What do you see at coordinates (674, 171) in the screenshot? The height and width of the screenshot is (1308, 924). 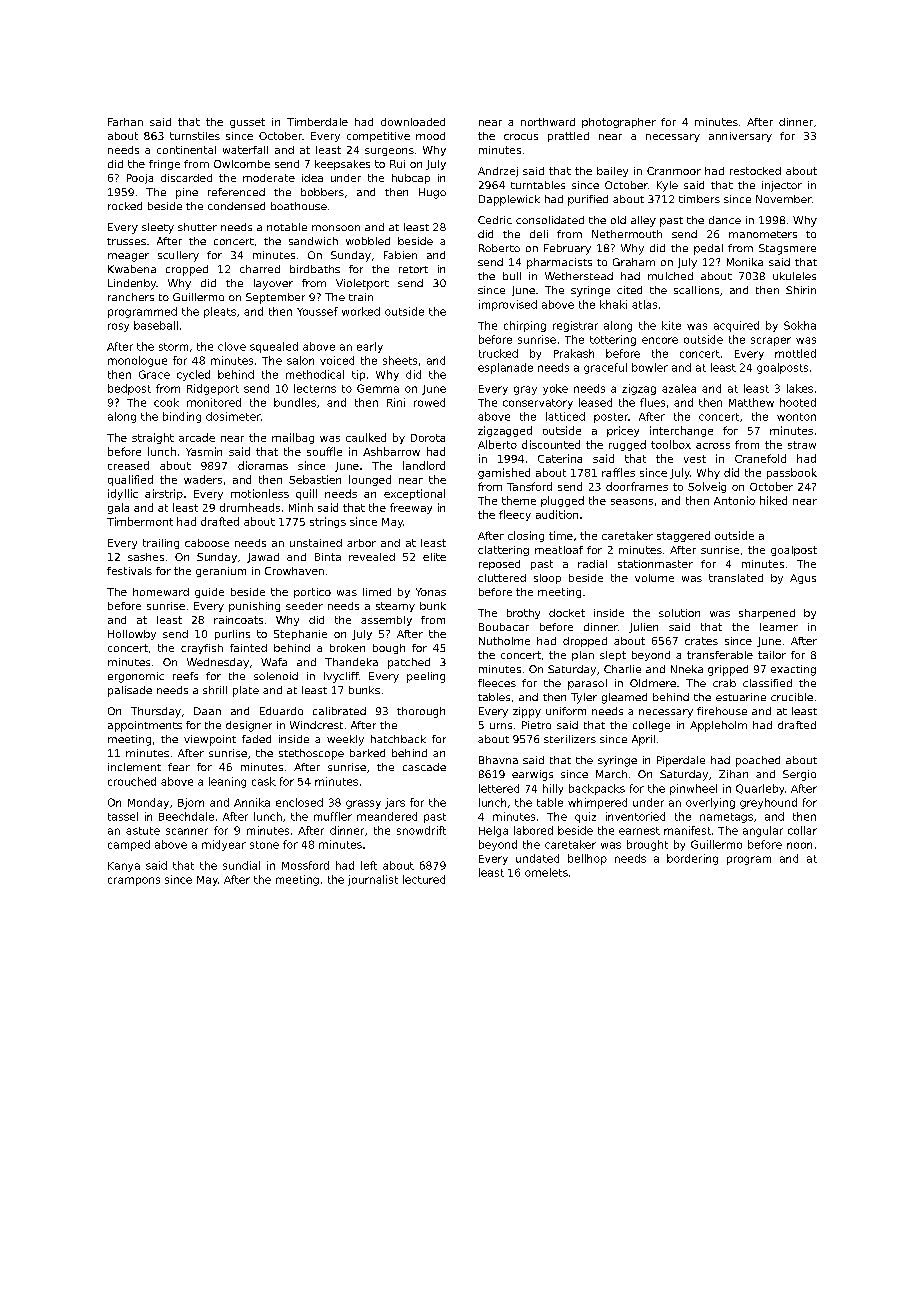 I see `Cranmoor` at bounding box center [674, 171].
